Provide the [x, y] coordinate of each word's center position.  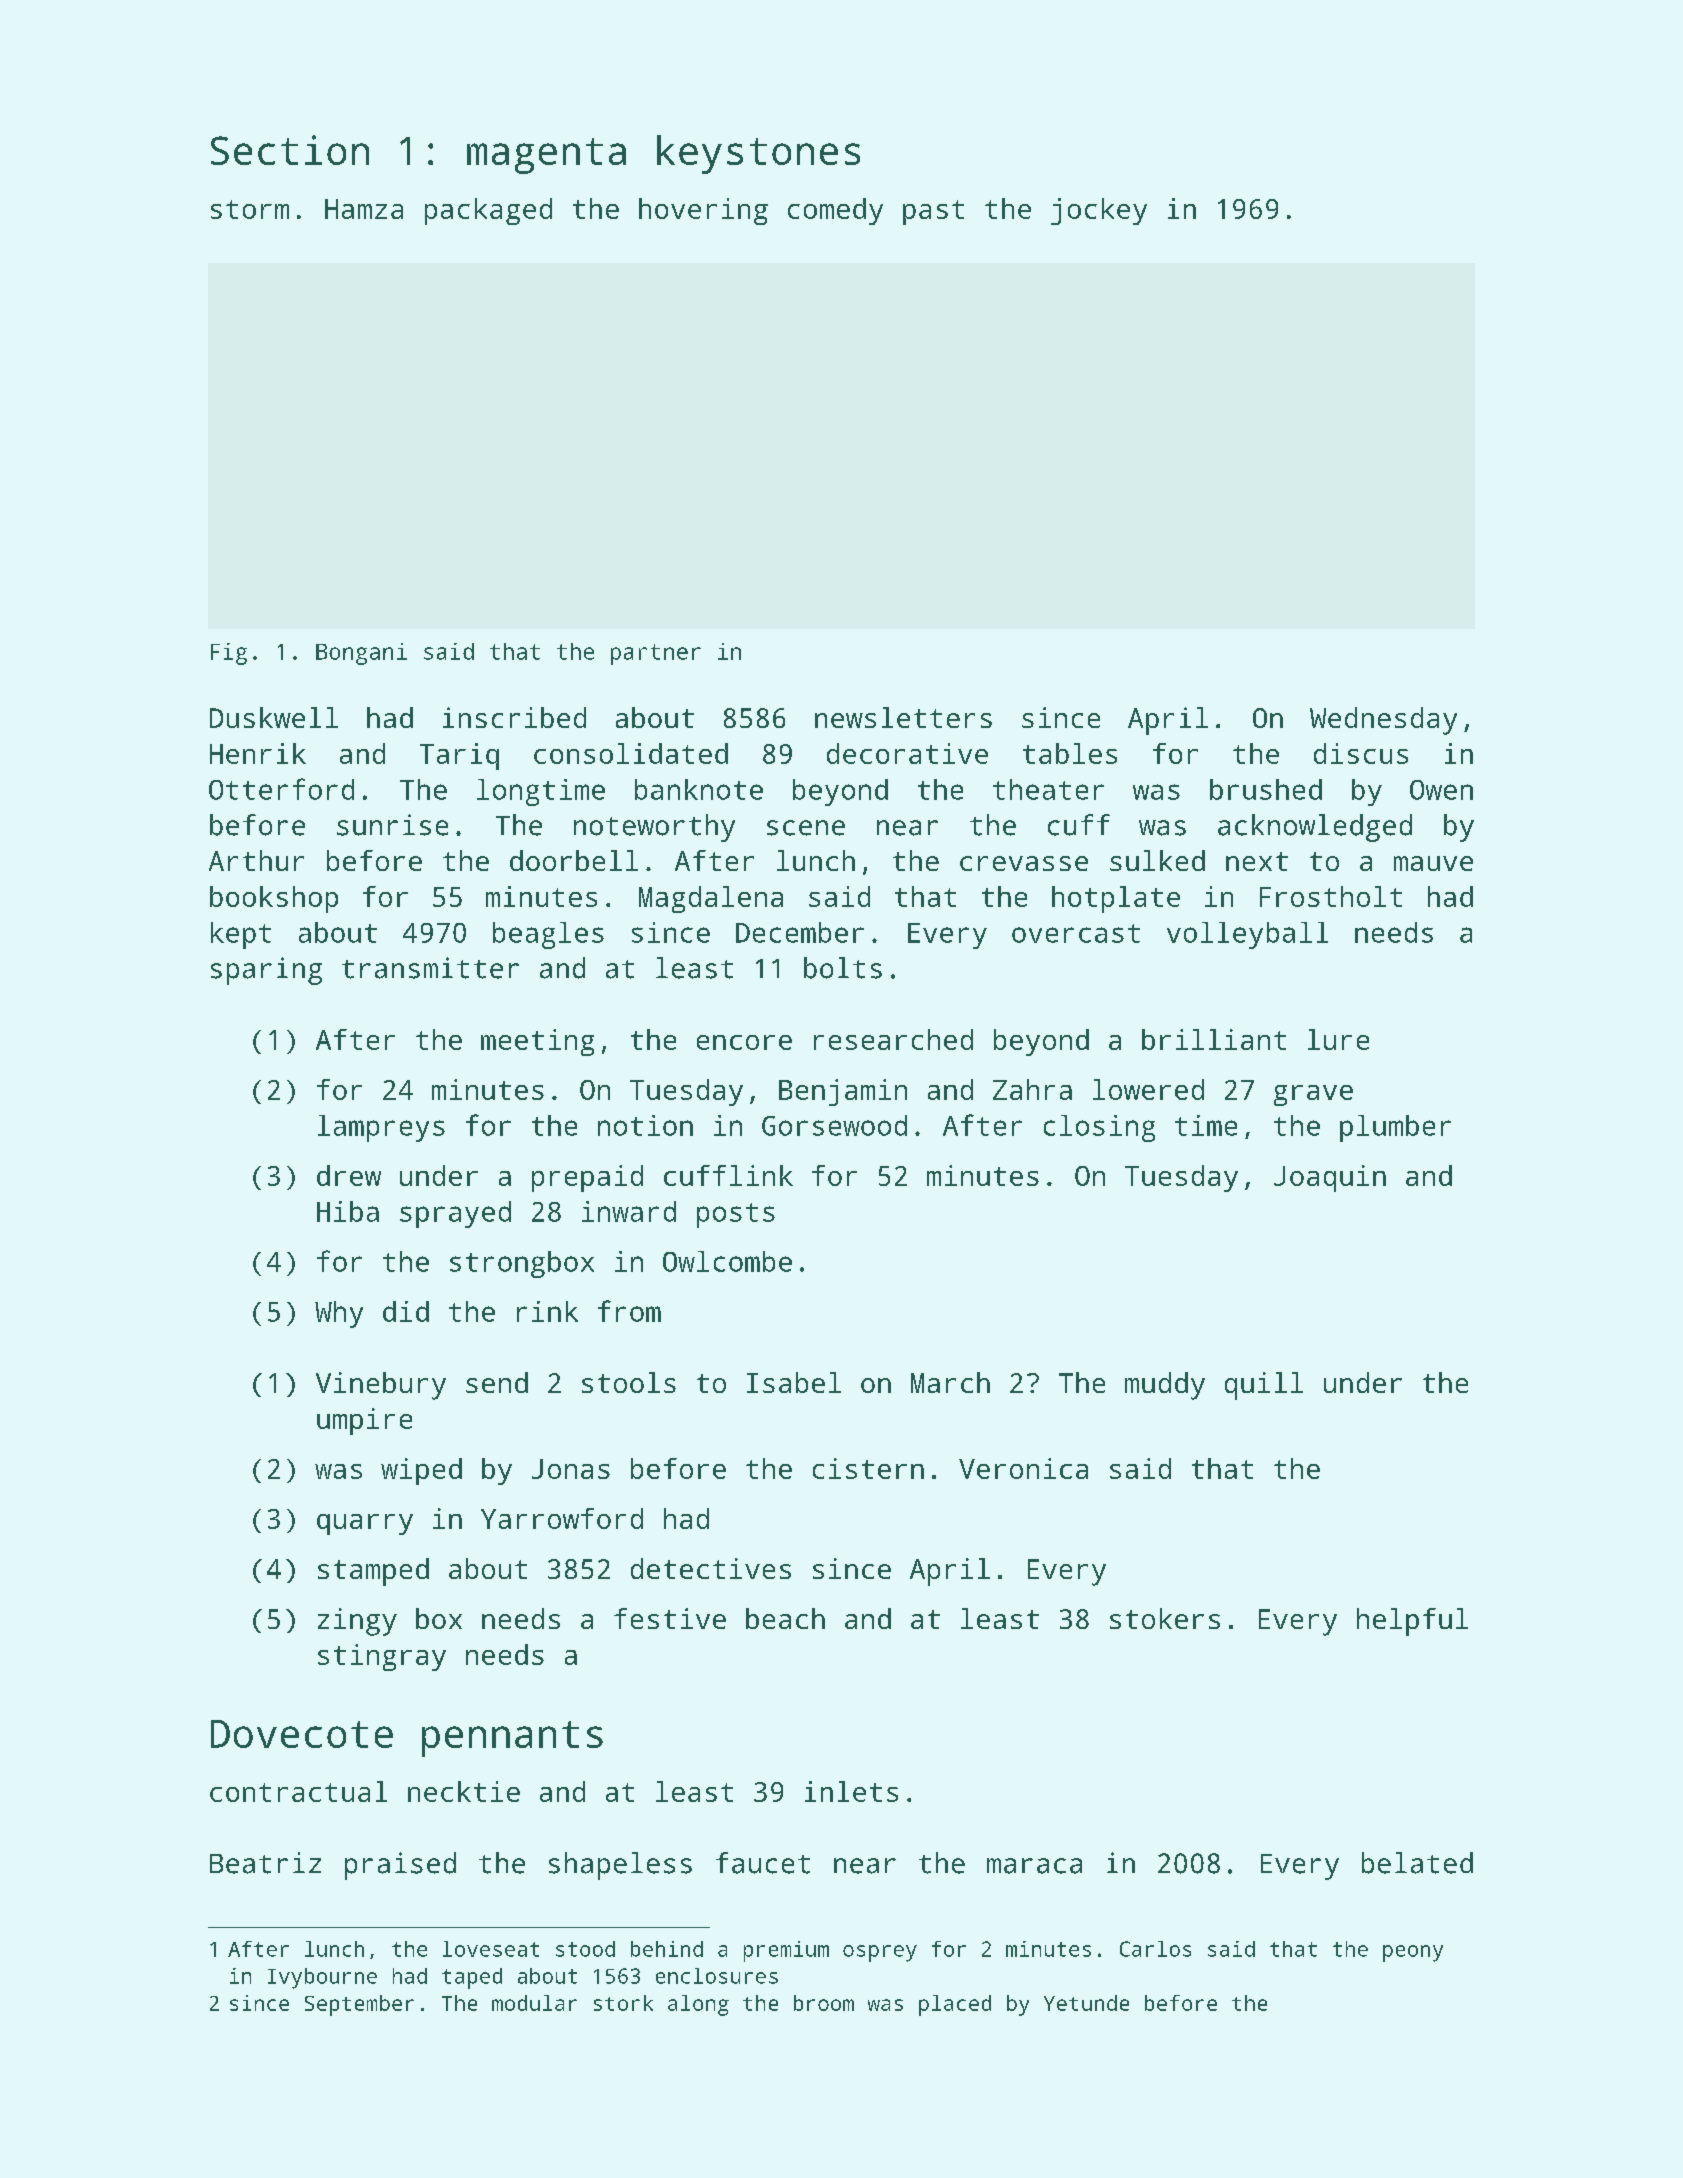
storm [250, 209]
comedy [835, 211]
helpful [1412, 1622]
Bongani [361, 654]
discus [1361, 753]
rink [547, 1311]
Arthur [256, 860]
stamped [373, 1572]
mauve [1433, 863]
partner [656, 654]
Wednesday [1383, 721]
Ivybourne [322, 1978]
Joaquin [1330, 1178]
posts [736, 1215]
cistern [868, 1468]
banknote [699, 789]
